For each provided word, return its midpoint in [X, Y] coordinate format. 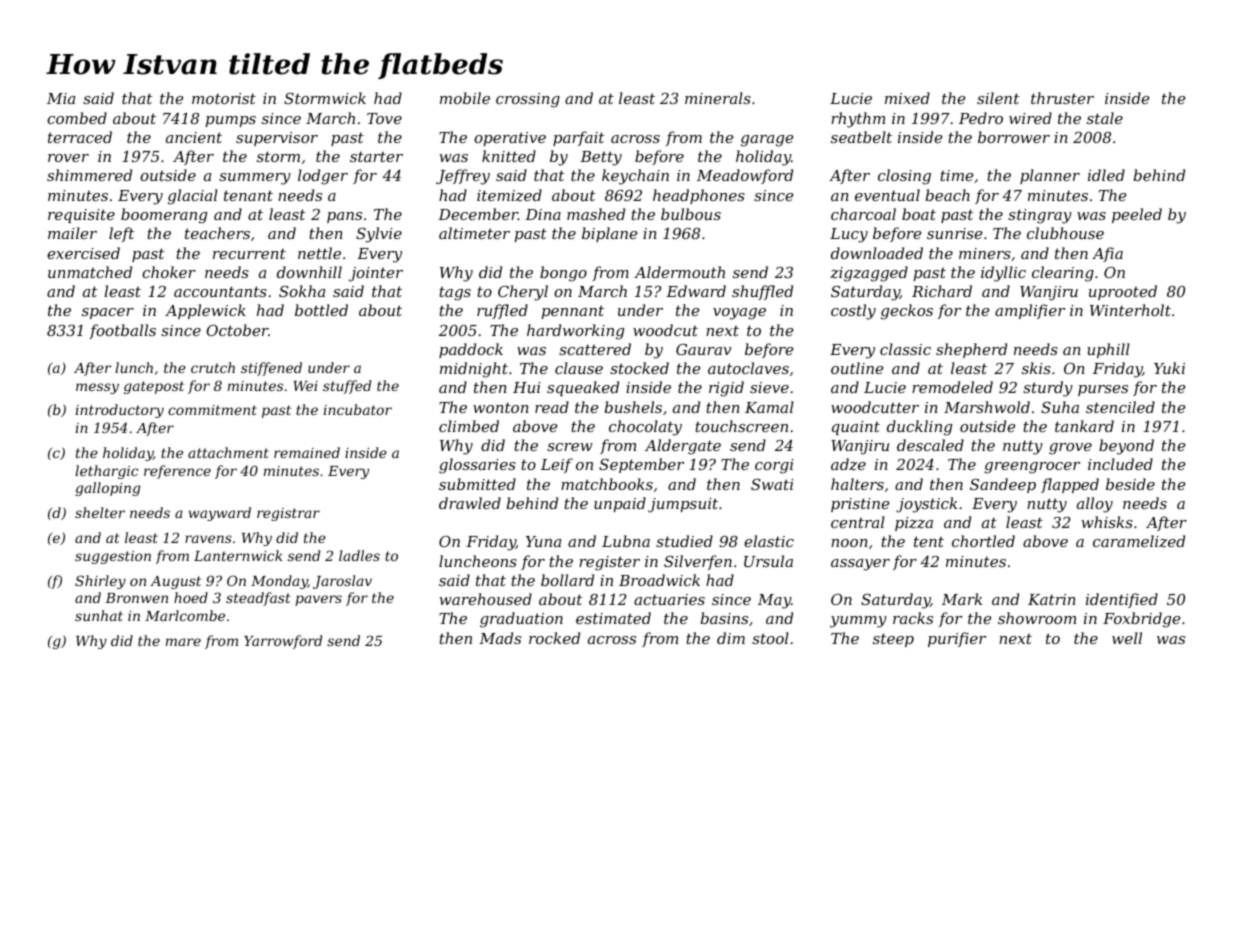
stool [770, 638]
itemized [509, 195]
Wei [305, 386]
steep [893, 640]
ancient [194, 137]
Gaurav [703, 349]
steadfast [258, 599]
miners [985, 253]
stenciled [1120, 407]
